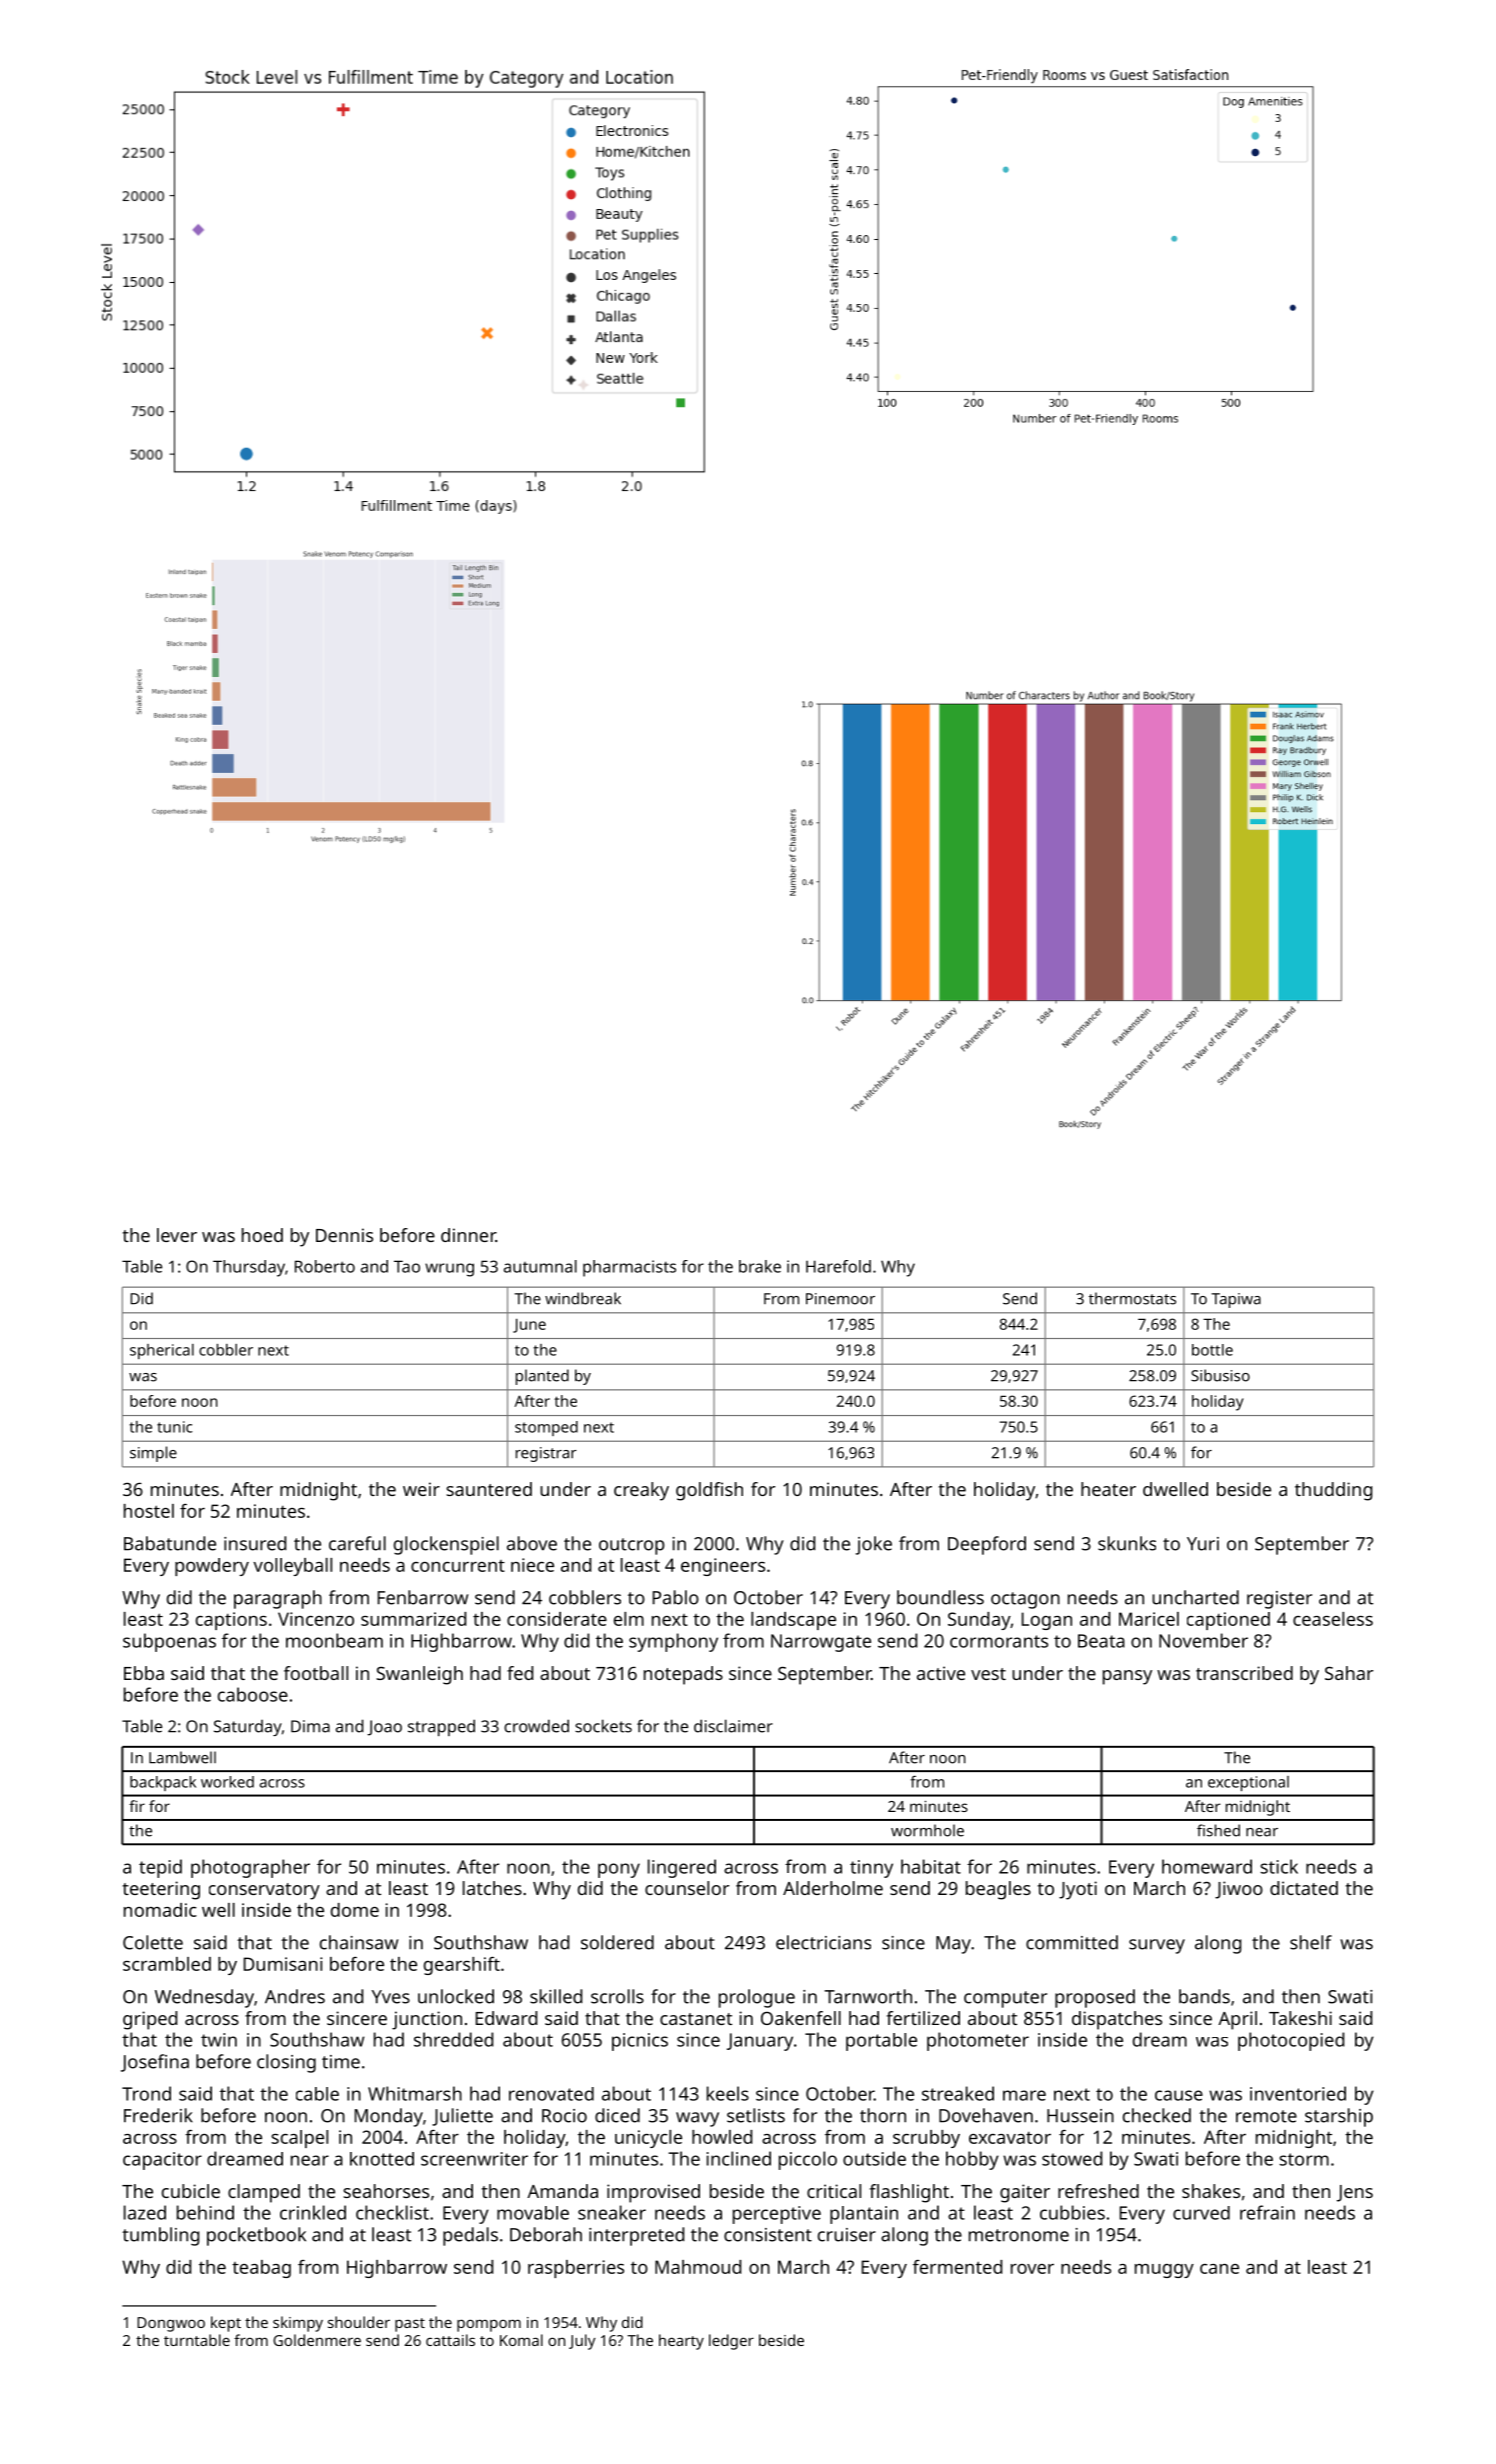 The width and height of the screenshot is (1496, 2464). I want to click on Komal, so click(521, 2340).
